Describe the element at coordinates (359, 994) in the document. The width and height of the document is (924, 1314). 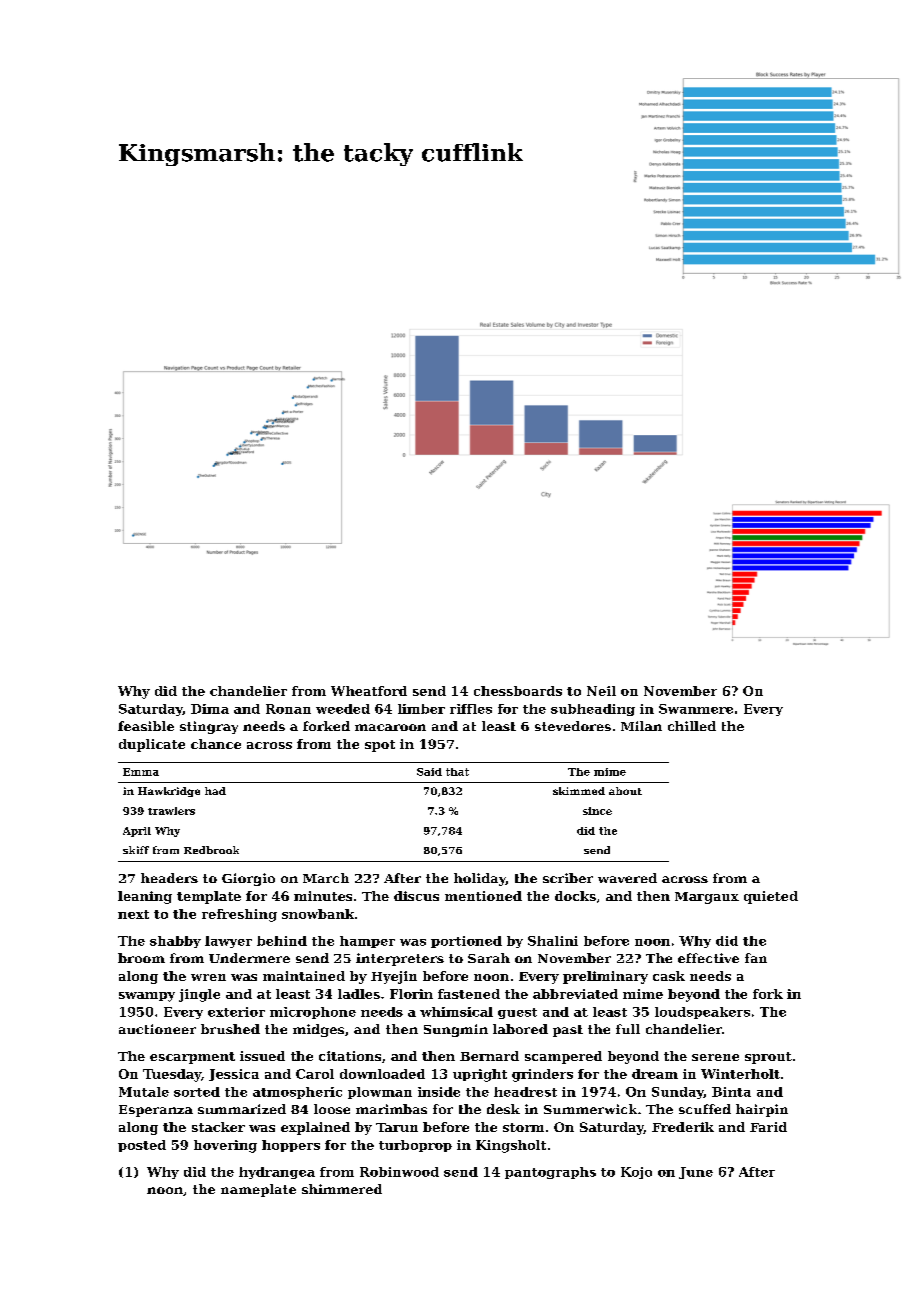
I see `ladles` at that location.
